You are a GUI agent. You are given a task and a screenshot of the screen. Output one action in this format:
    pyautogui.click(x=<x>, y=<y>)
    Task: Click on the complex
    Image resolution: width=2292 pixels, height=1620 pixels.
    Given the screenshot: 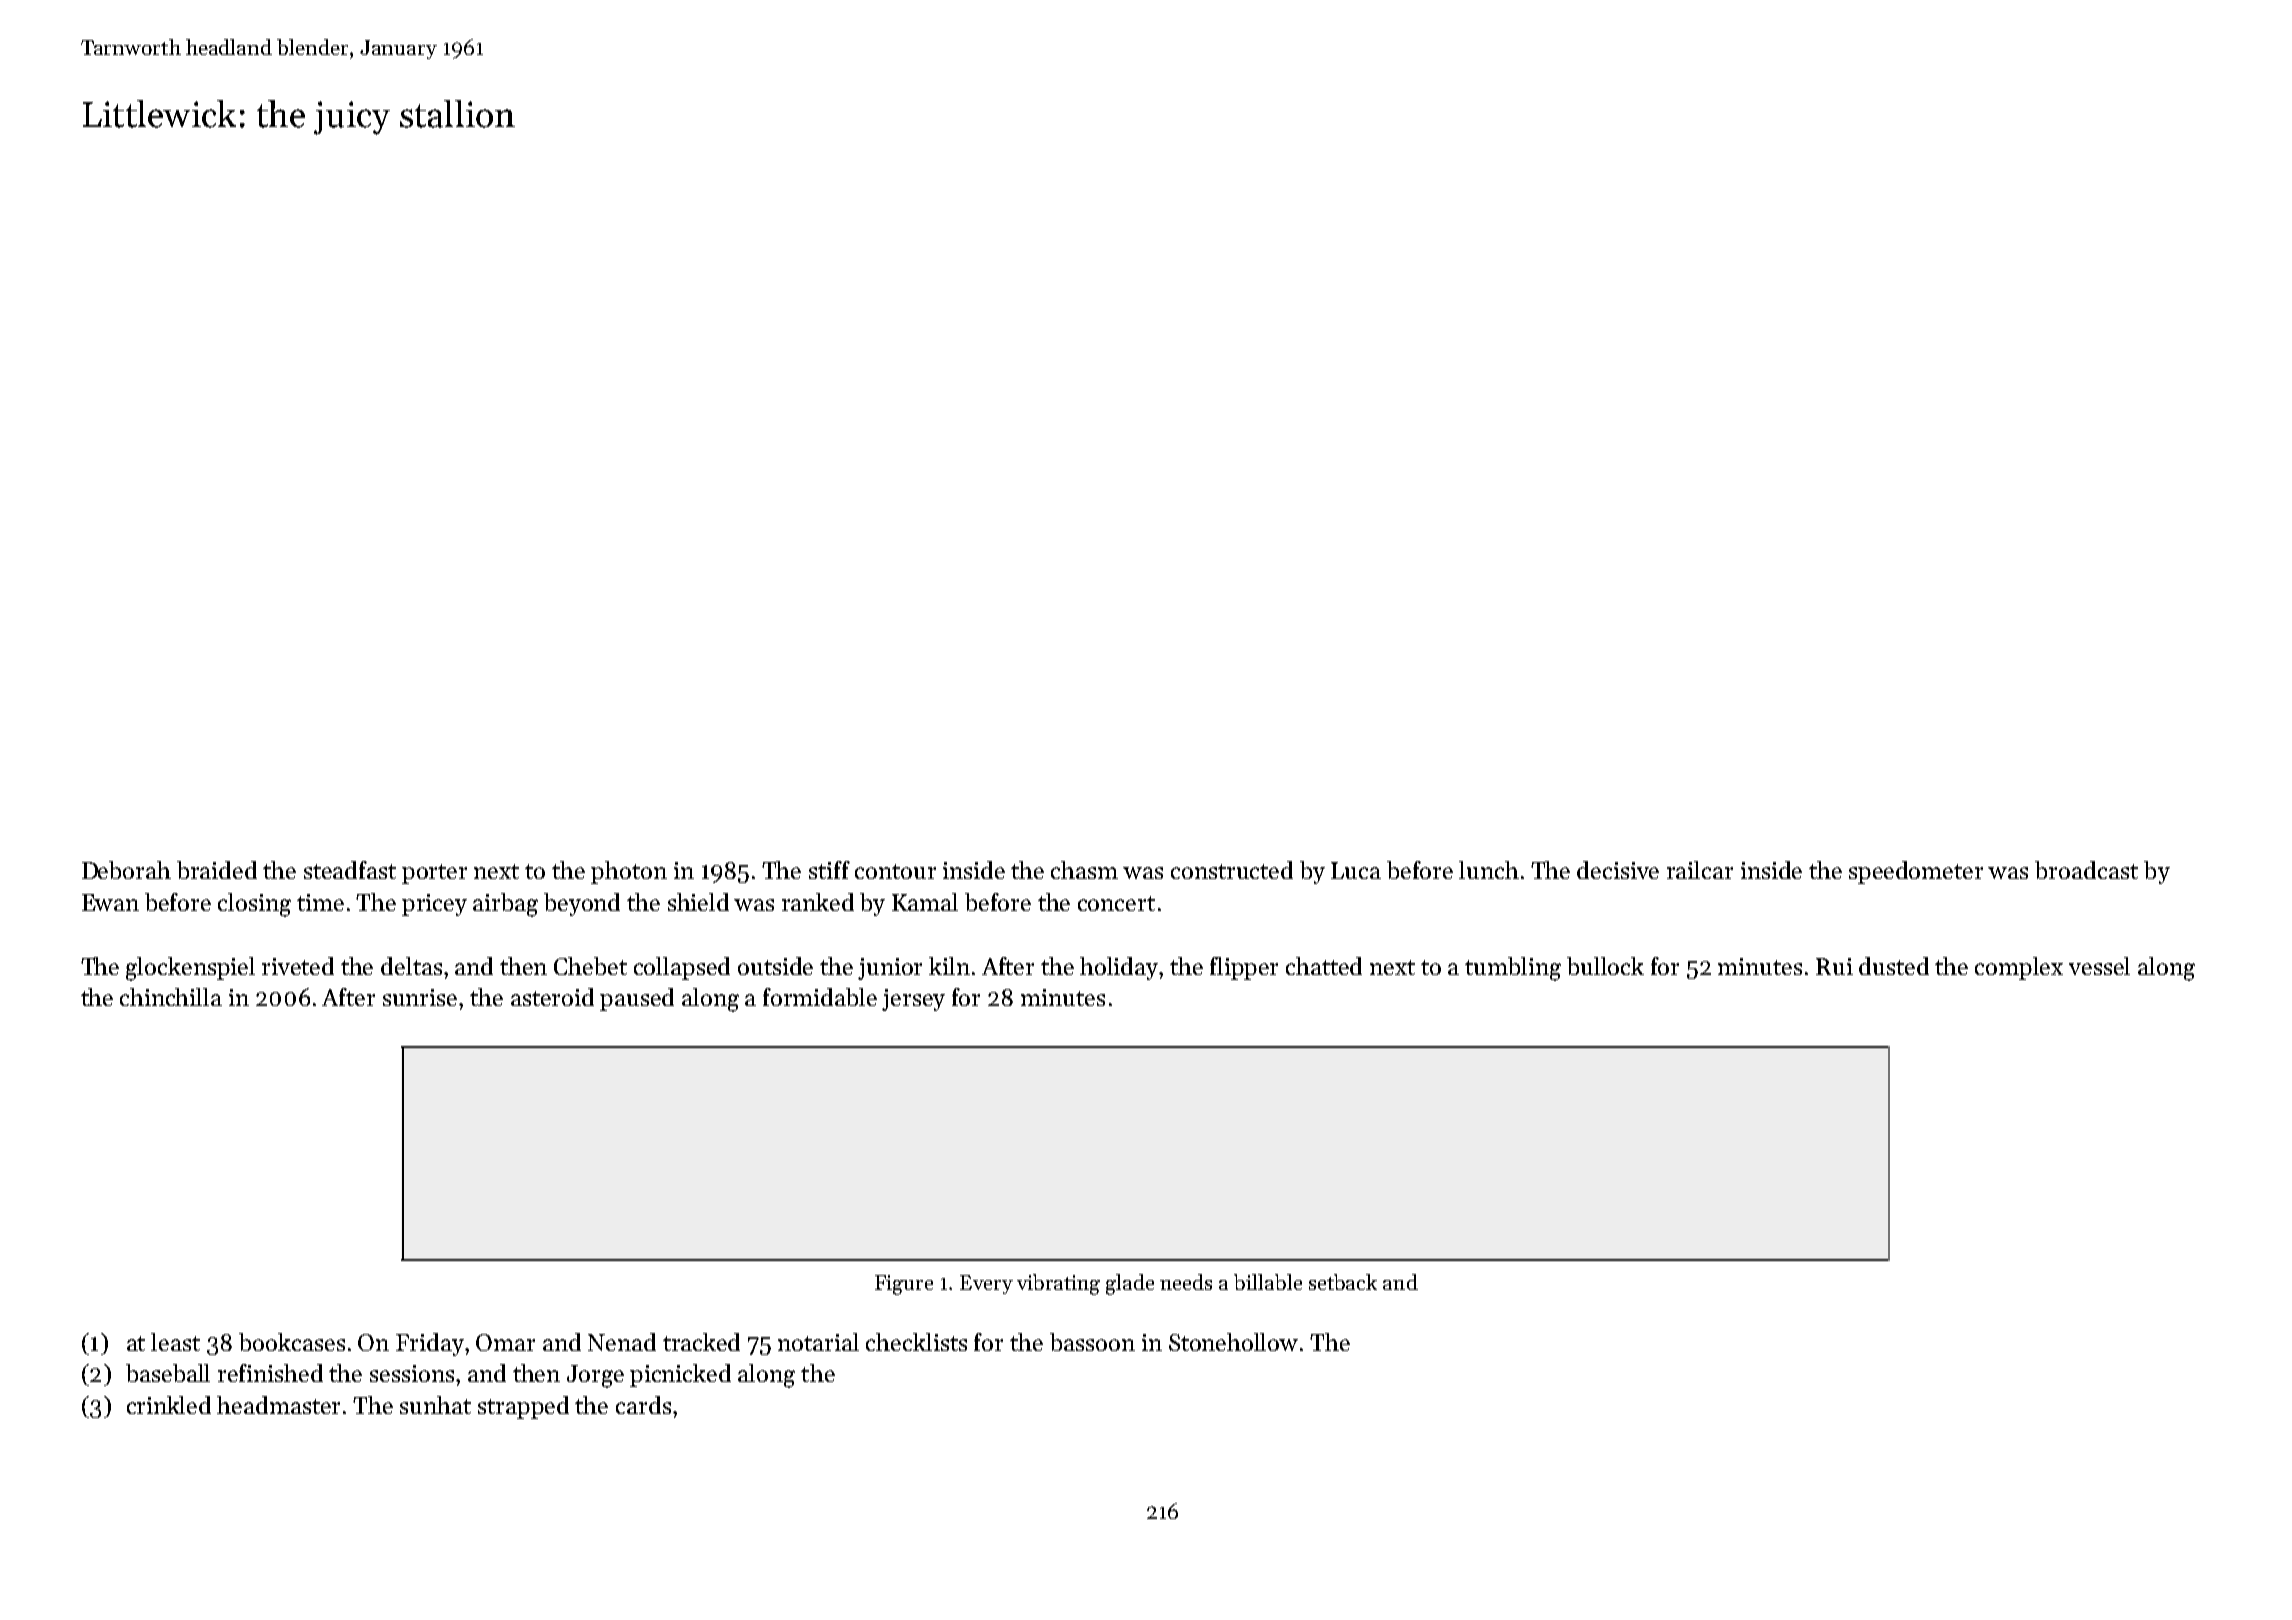 What is the action you would take?
    pyautogui.click(x=2019, y=968)
